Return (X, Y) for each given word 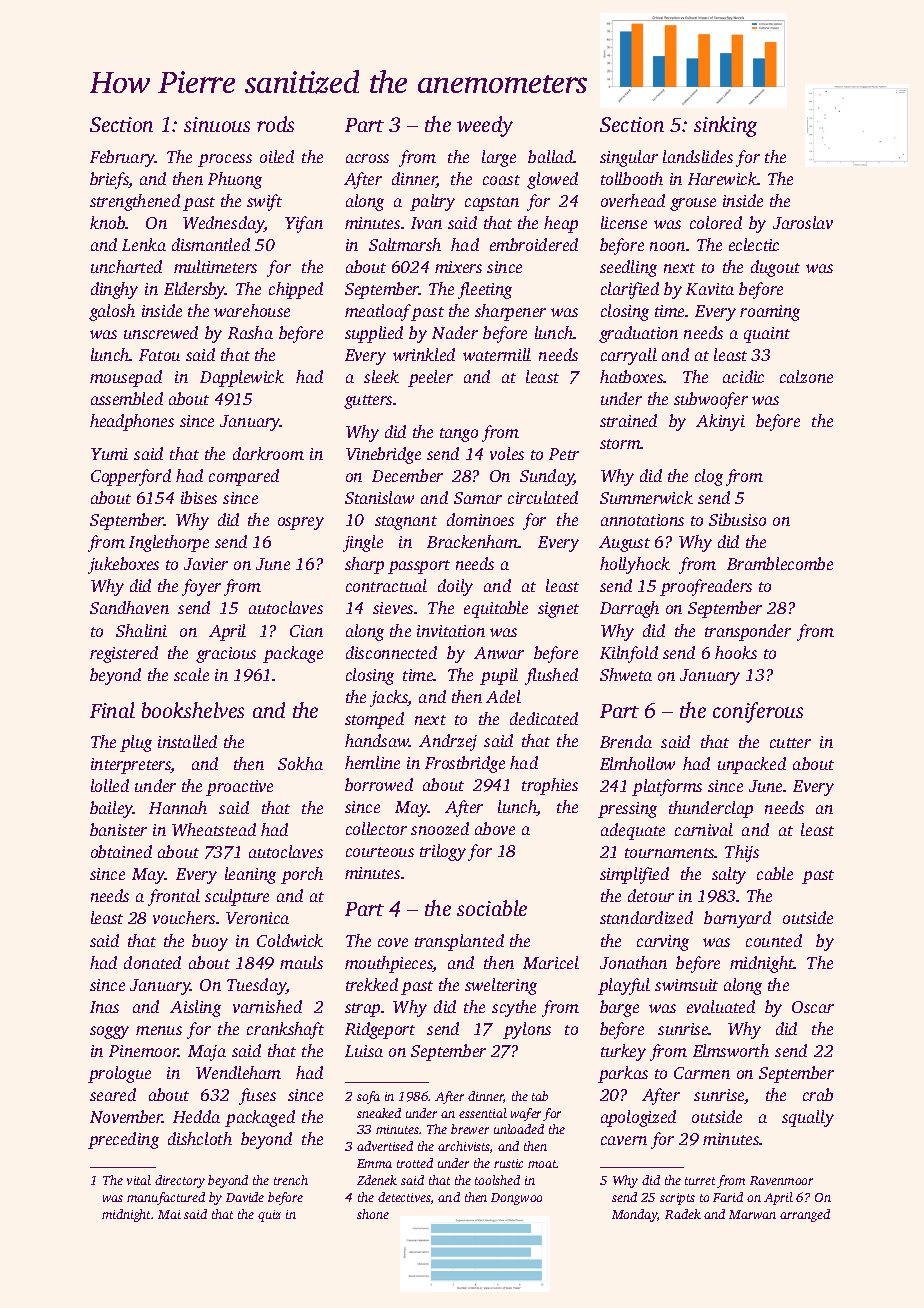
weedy (485, 126)
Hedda (196, 1116)
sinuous (217, 124)
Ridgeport (380, 1030)
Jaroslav (803, 222)
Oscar (813, 1007)
